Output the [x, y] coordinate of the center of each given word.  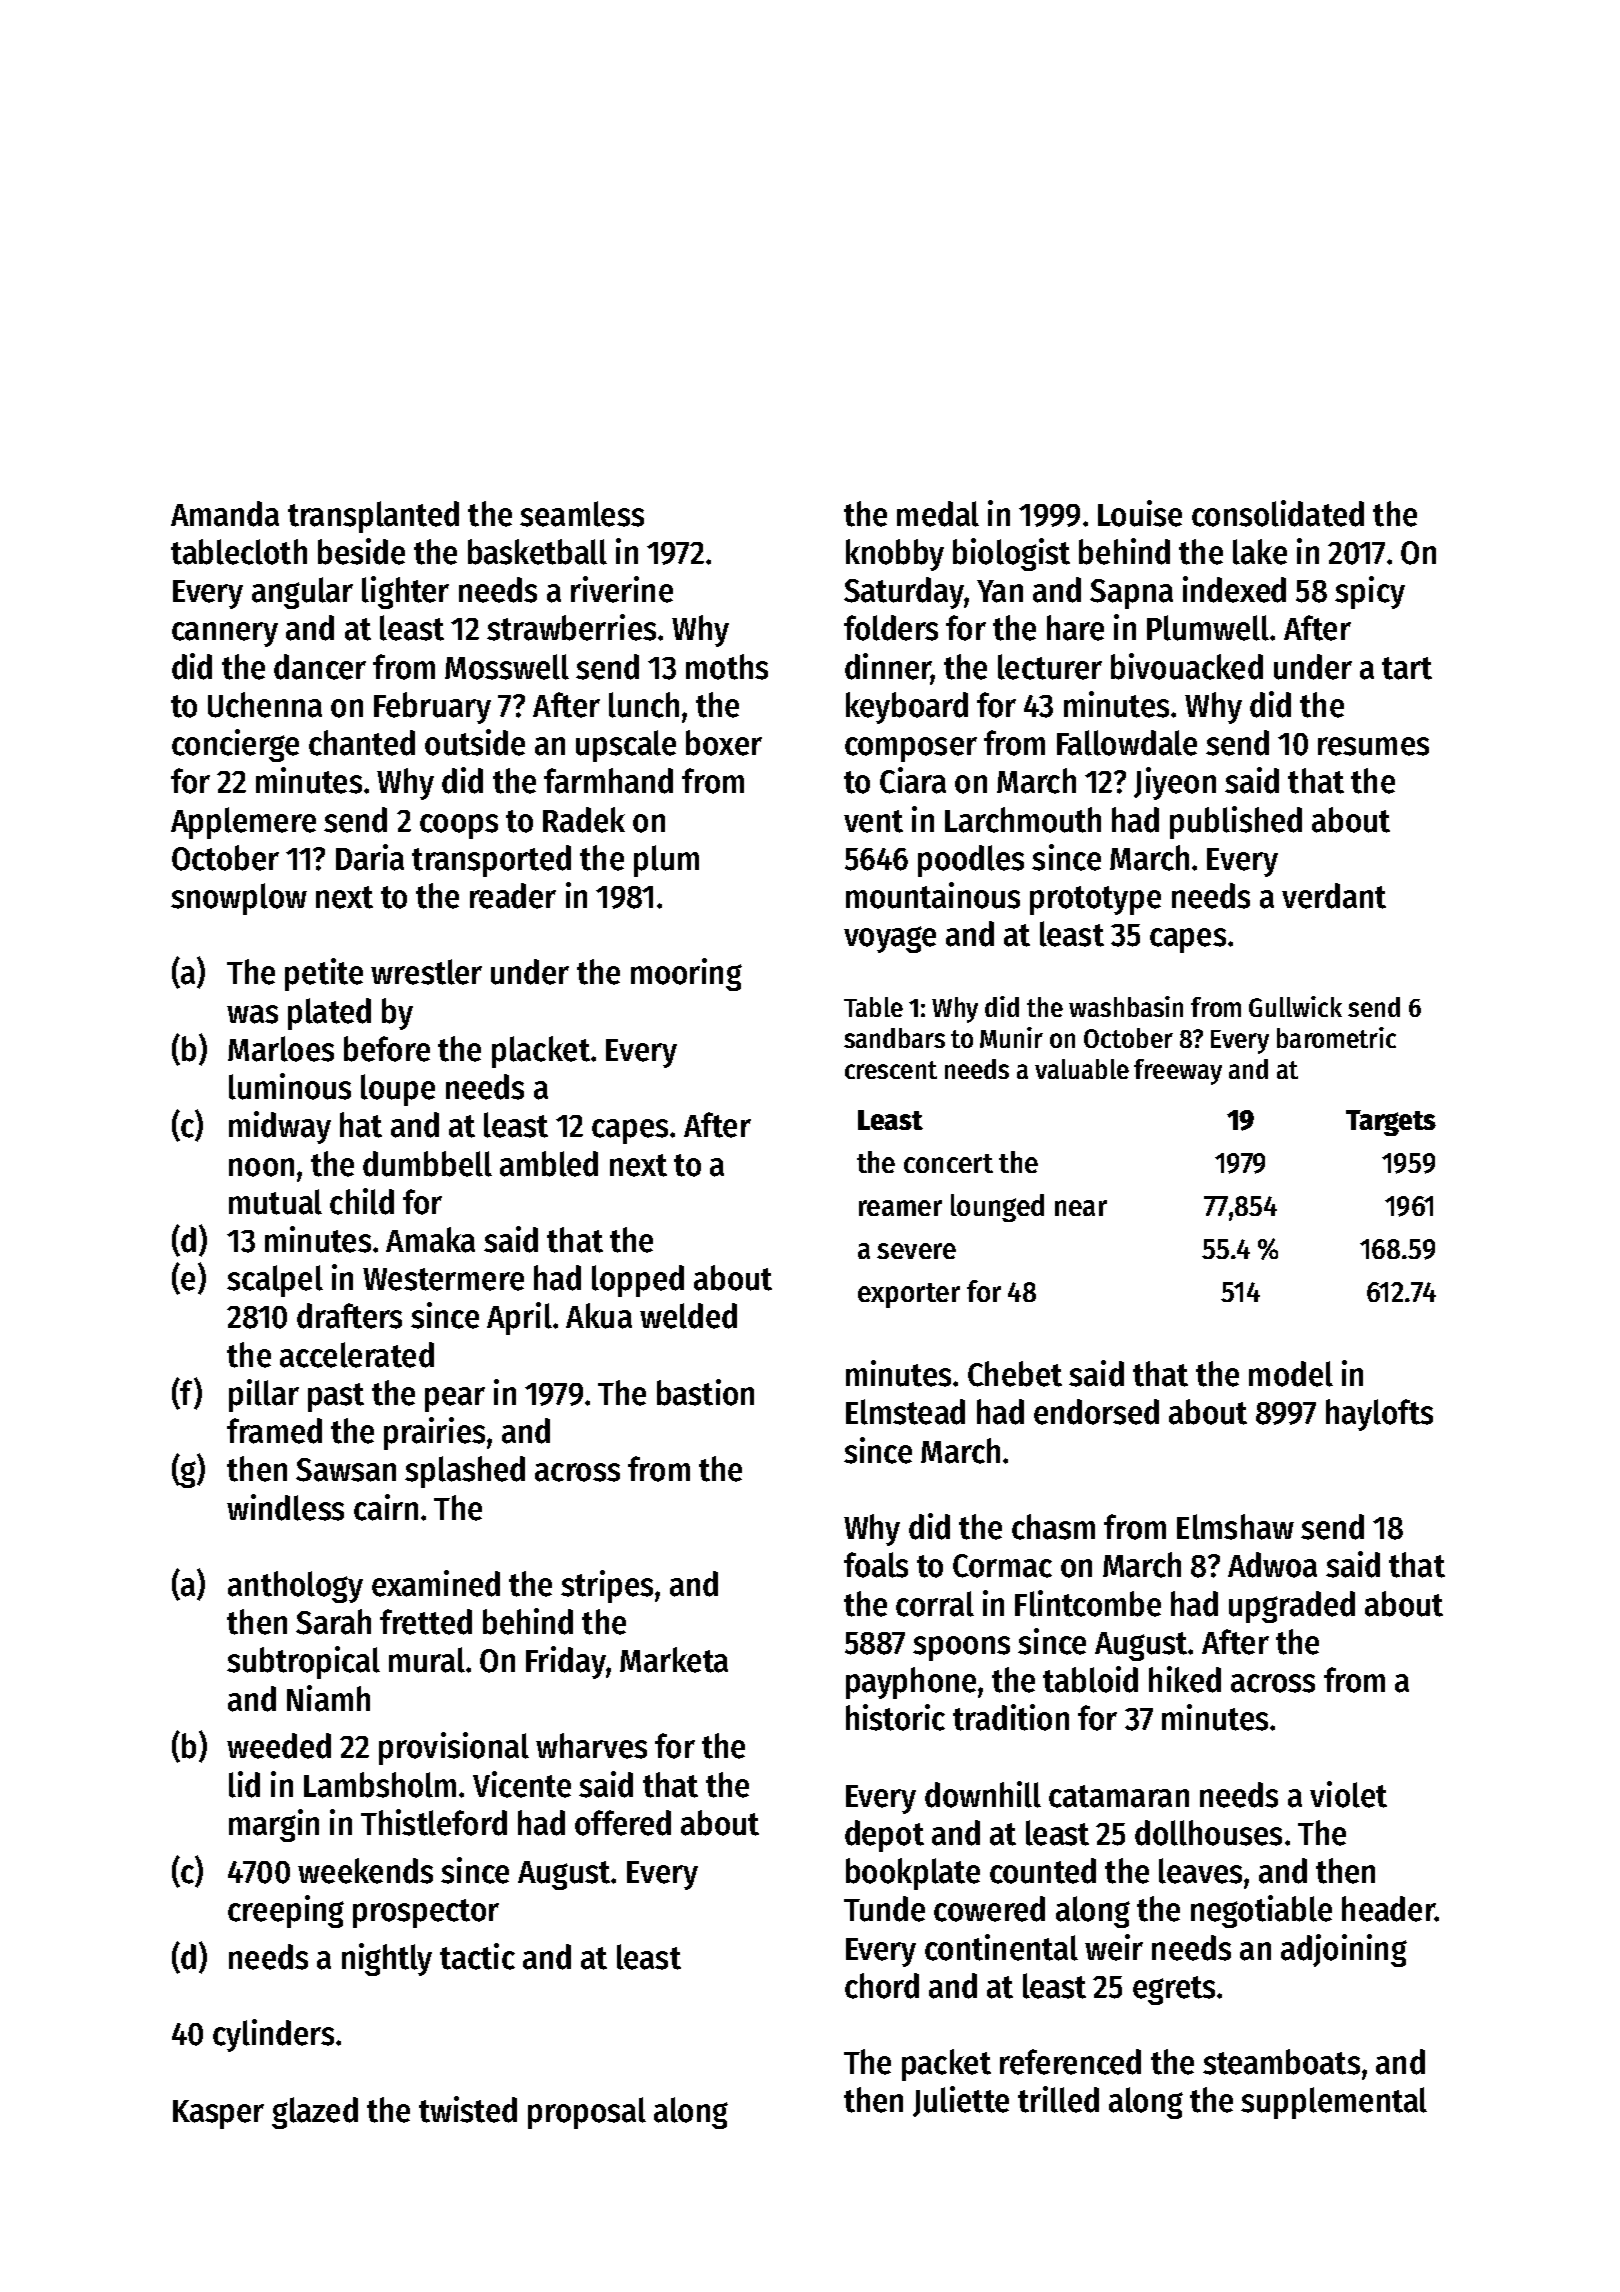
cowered [989, 1909]
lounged [997, 1208]
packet [946, 2065]
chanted [362, 743]
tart [1407, 668]
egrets [1174, 1990]
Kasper [218, 2114]
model [1291, 1374]
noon [261, 1167]
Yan [1000, 591]
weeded [279, 1746]
